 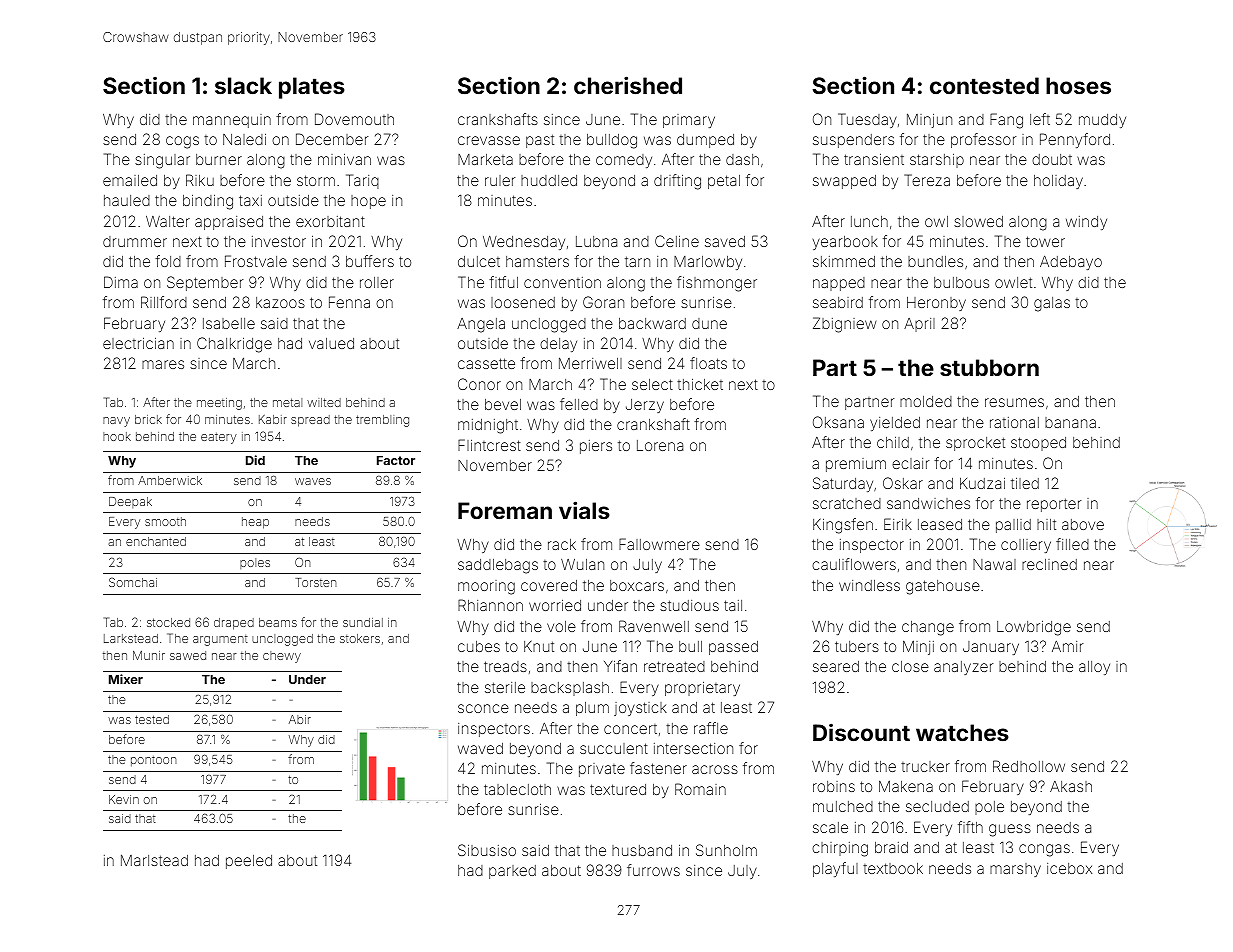 I want to click on hoses, so click(x=1078, y=85).
